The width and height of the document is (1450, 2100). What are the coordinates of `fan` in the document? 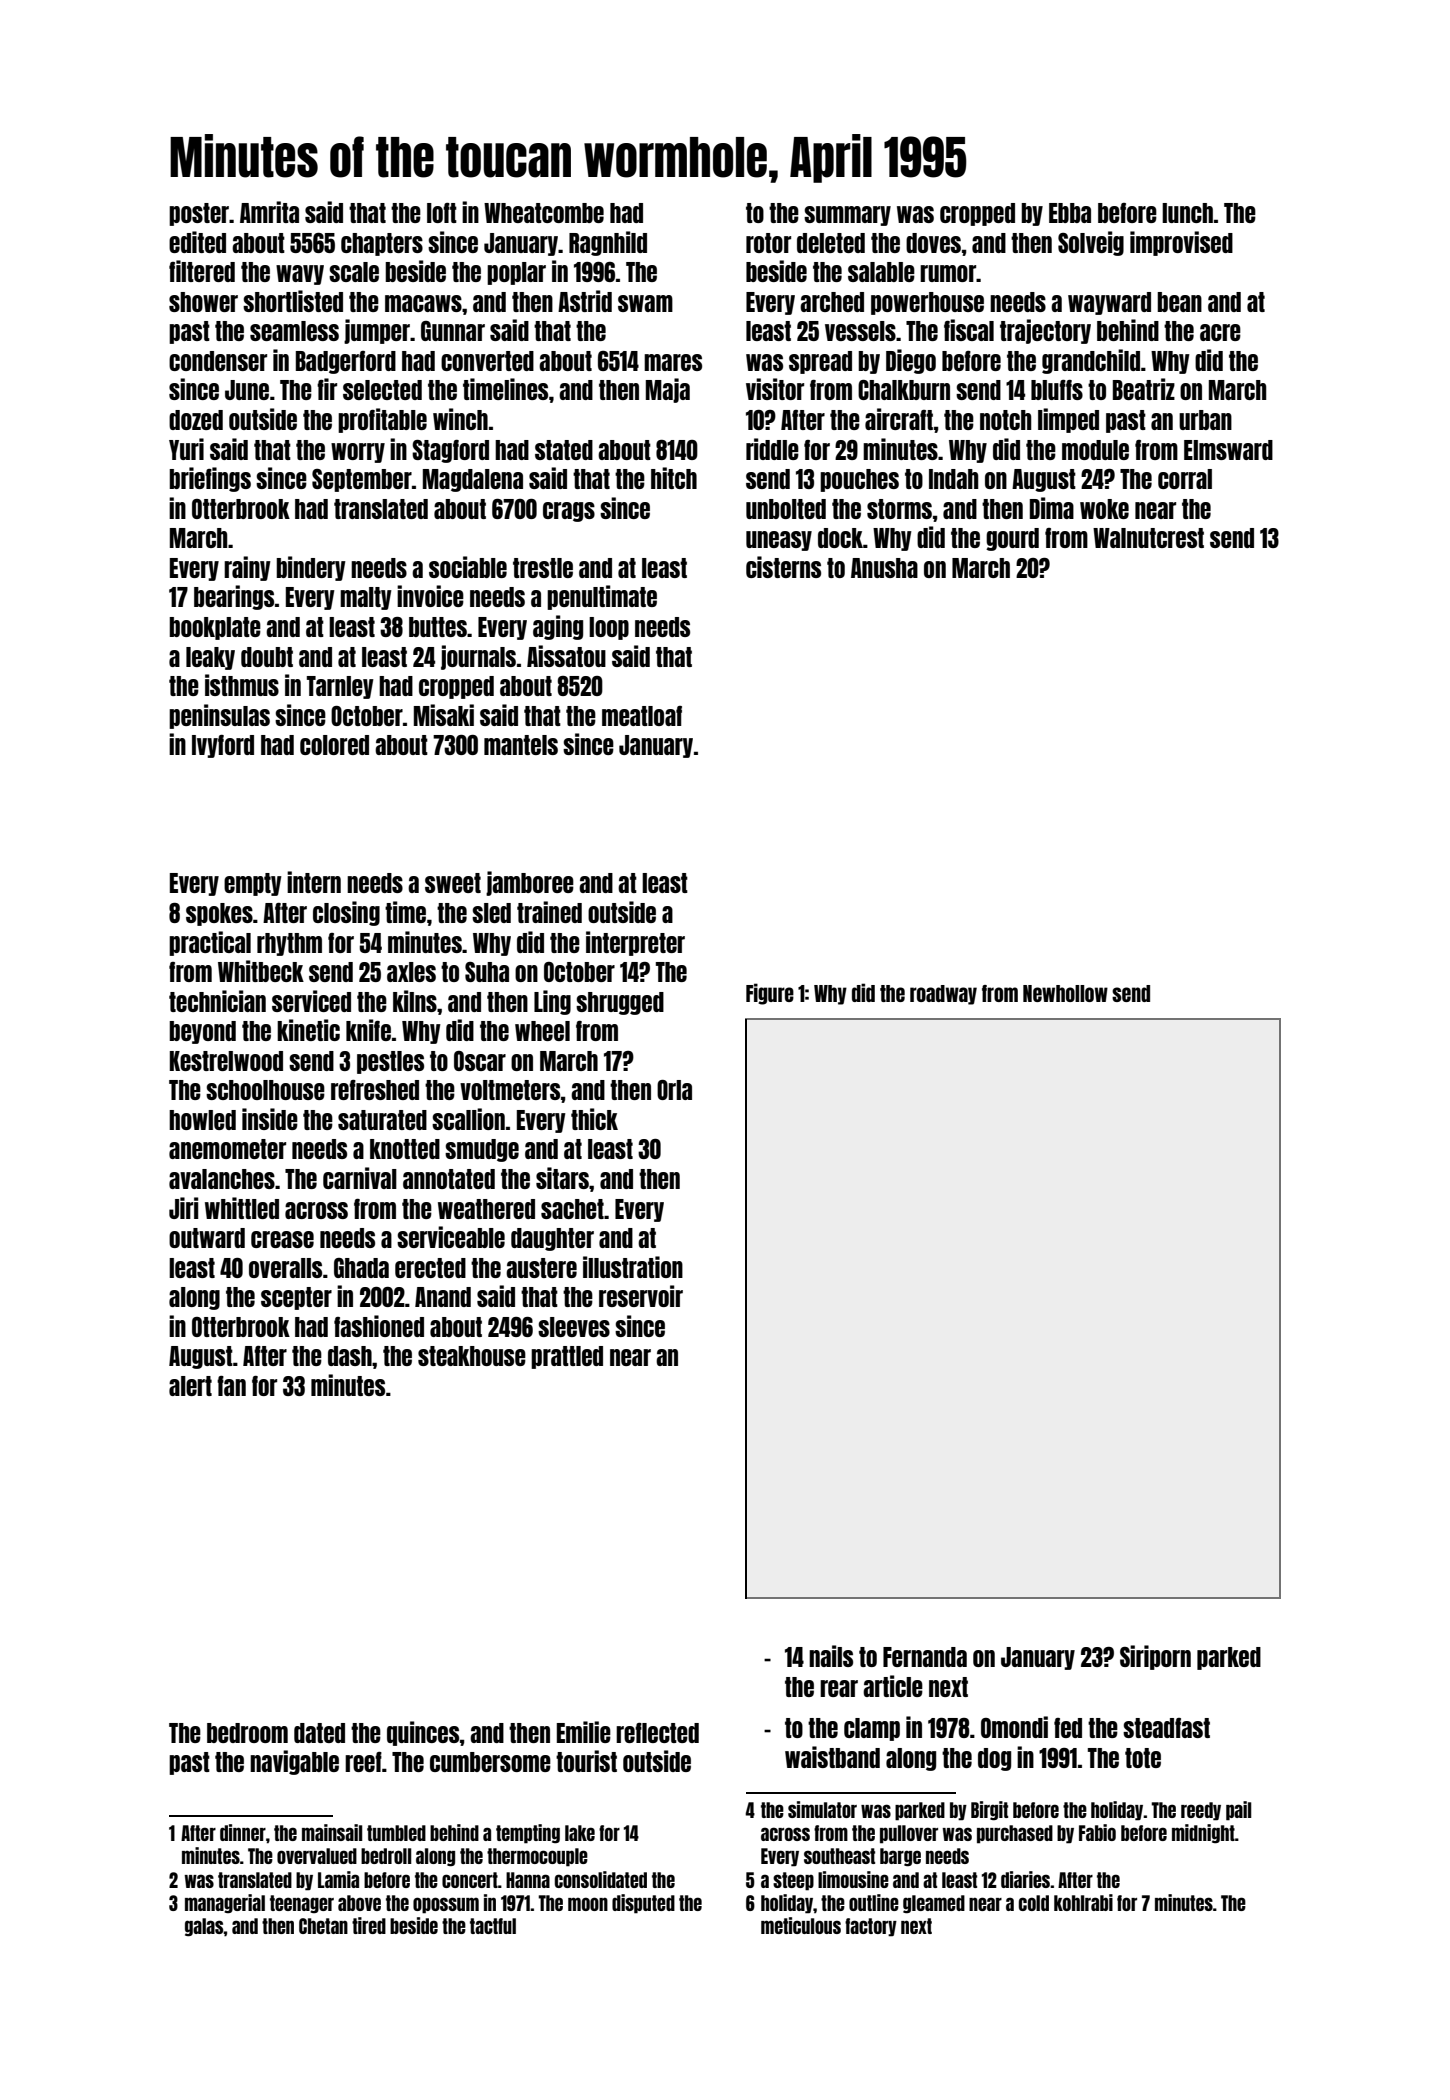 It's located at (231, 1386).
